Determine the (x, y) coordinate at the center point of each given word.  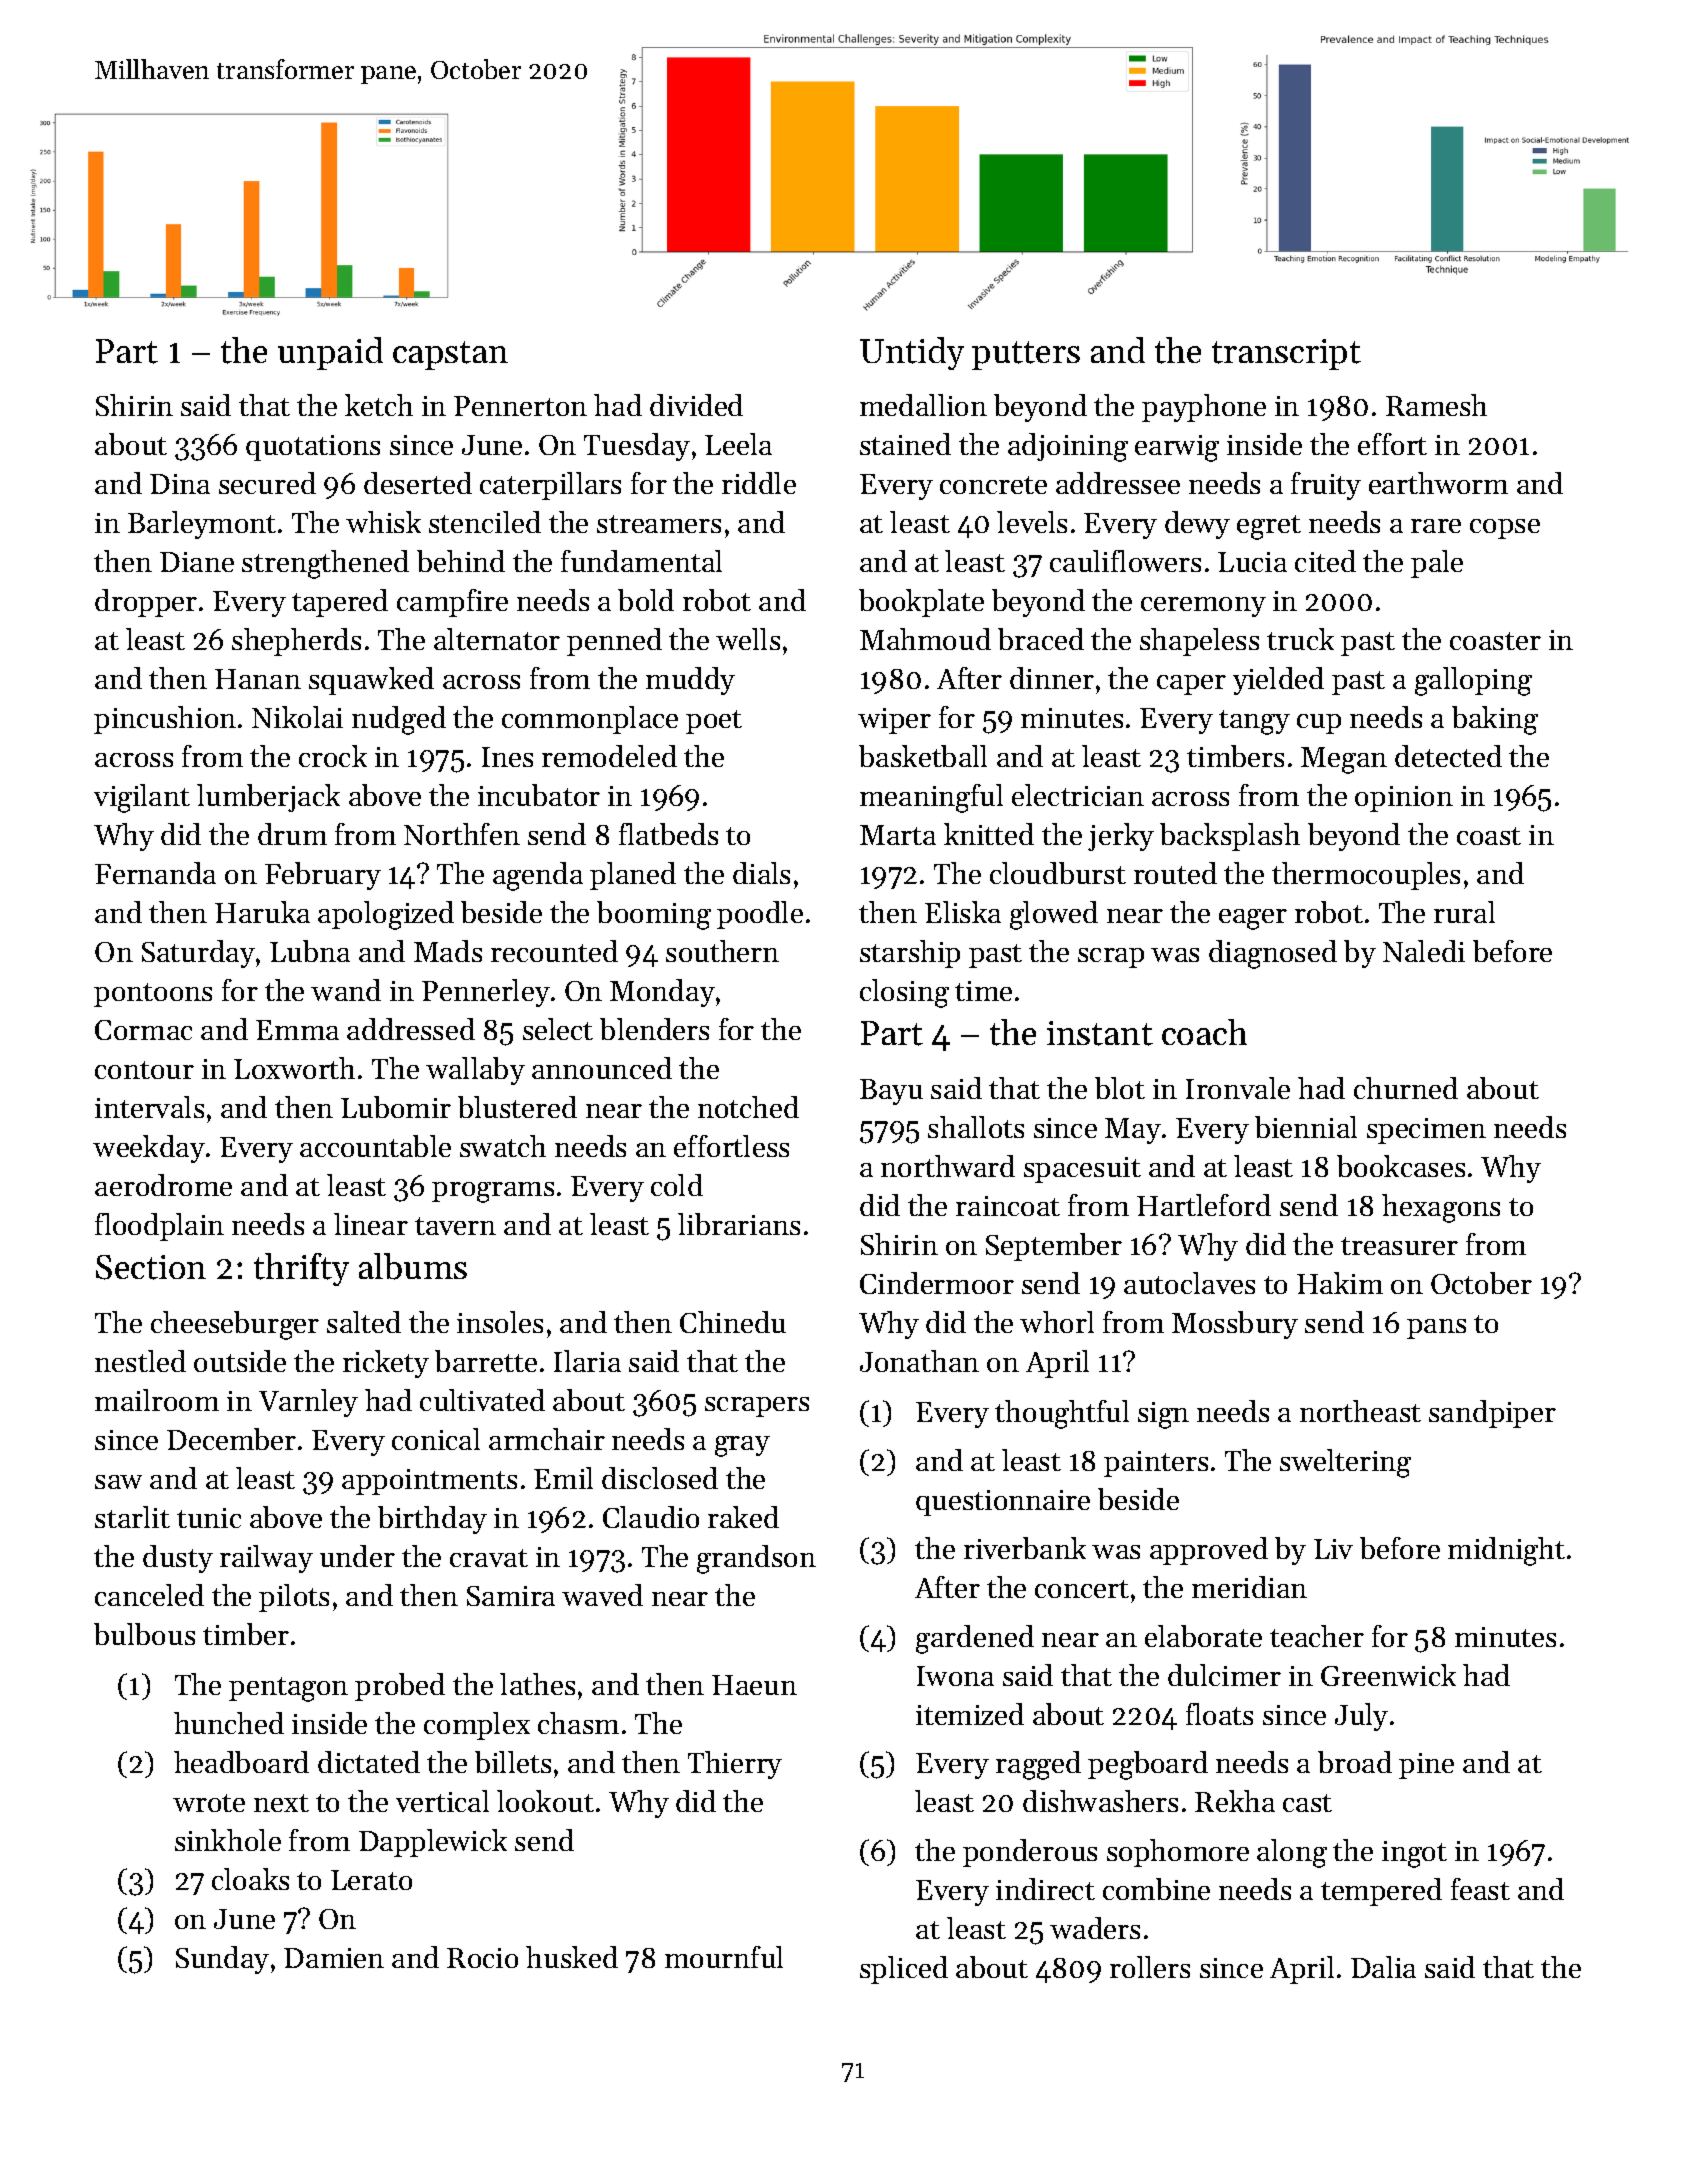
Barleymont (202, 525)
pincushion (165, 720)
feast (1480, 1889)
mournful (724, 1957)
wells (748, 639)
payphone (1204, 408)
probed (400, 1687)
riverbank (1025, 1548)
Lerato (371, 1880)
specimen (1426, 1131)
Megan (1344, 760)
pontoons (153, 995)
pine (1426, 1766)
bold (646, 600)
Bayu (891, 1092)
